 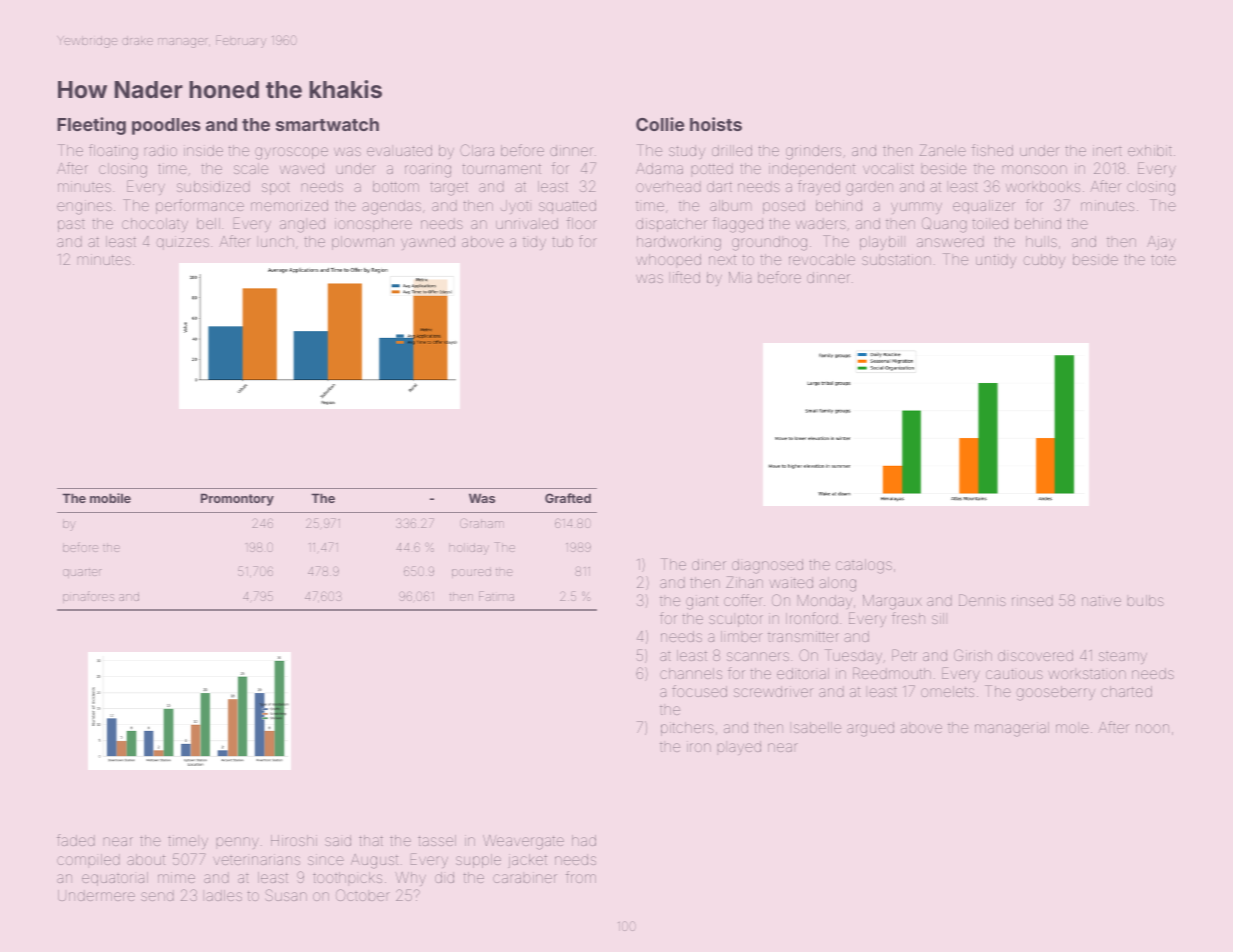 I want to click on Collie, so click(x=660, y=124).
